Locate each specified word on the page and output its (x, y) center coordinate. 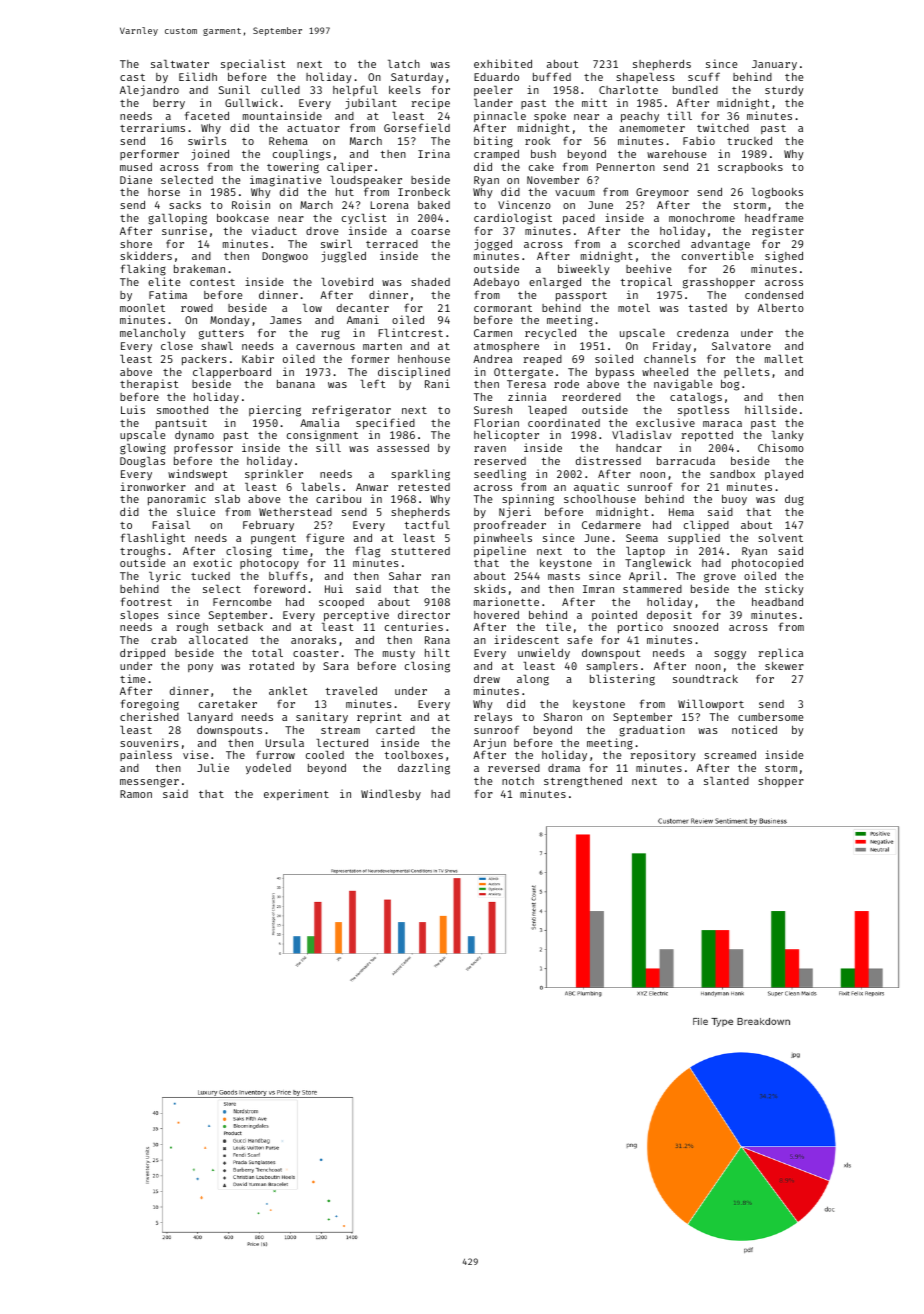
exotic (212, 562)
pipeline (500, 551)
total (267, 653)
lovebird (347, 281)
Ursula (285, 743)
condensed (774, 295)
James (286, 320)
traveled (351, 691)
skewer (784, 666)
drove (322, 231)
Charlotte (628, 90)
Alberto (781, 308)
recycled (550, 334)
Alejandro (149, 90)
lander (493, 103)
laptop (645, 552)
